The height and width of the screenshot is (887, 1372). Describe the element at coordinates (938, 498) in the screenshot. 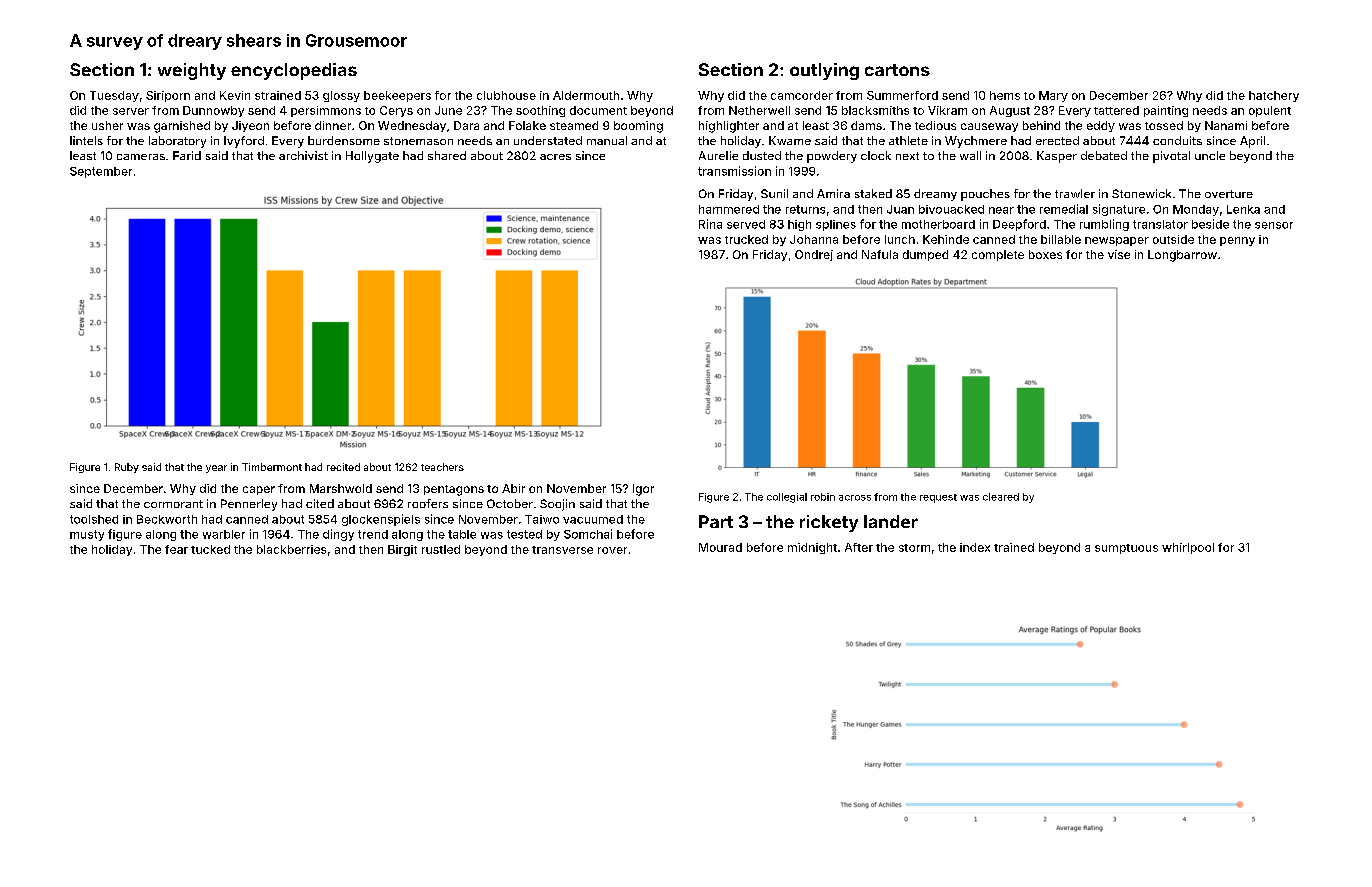

I see `request` at that location.
